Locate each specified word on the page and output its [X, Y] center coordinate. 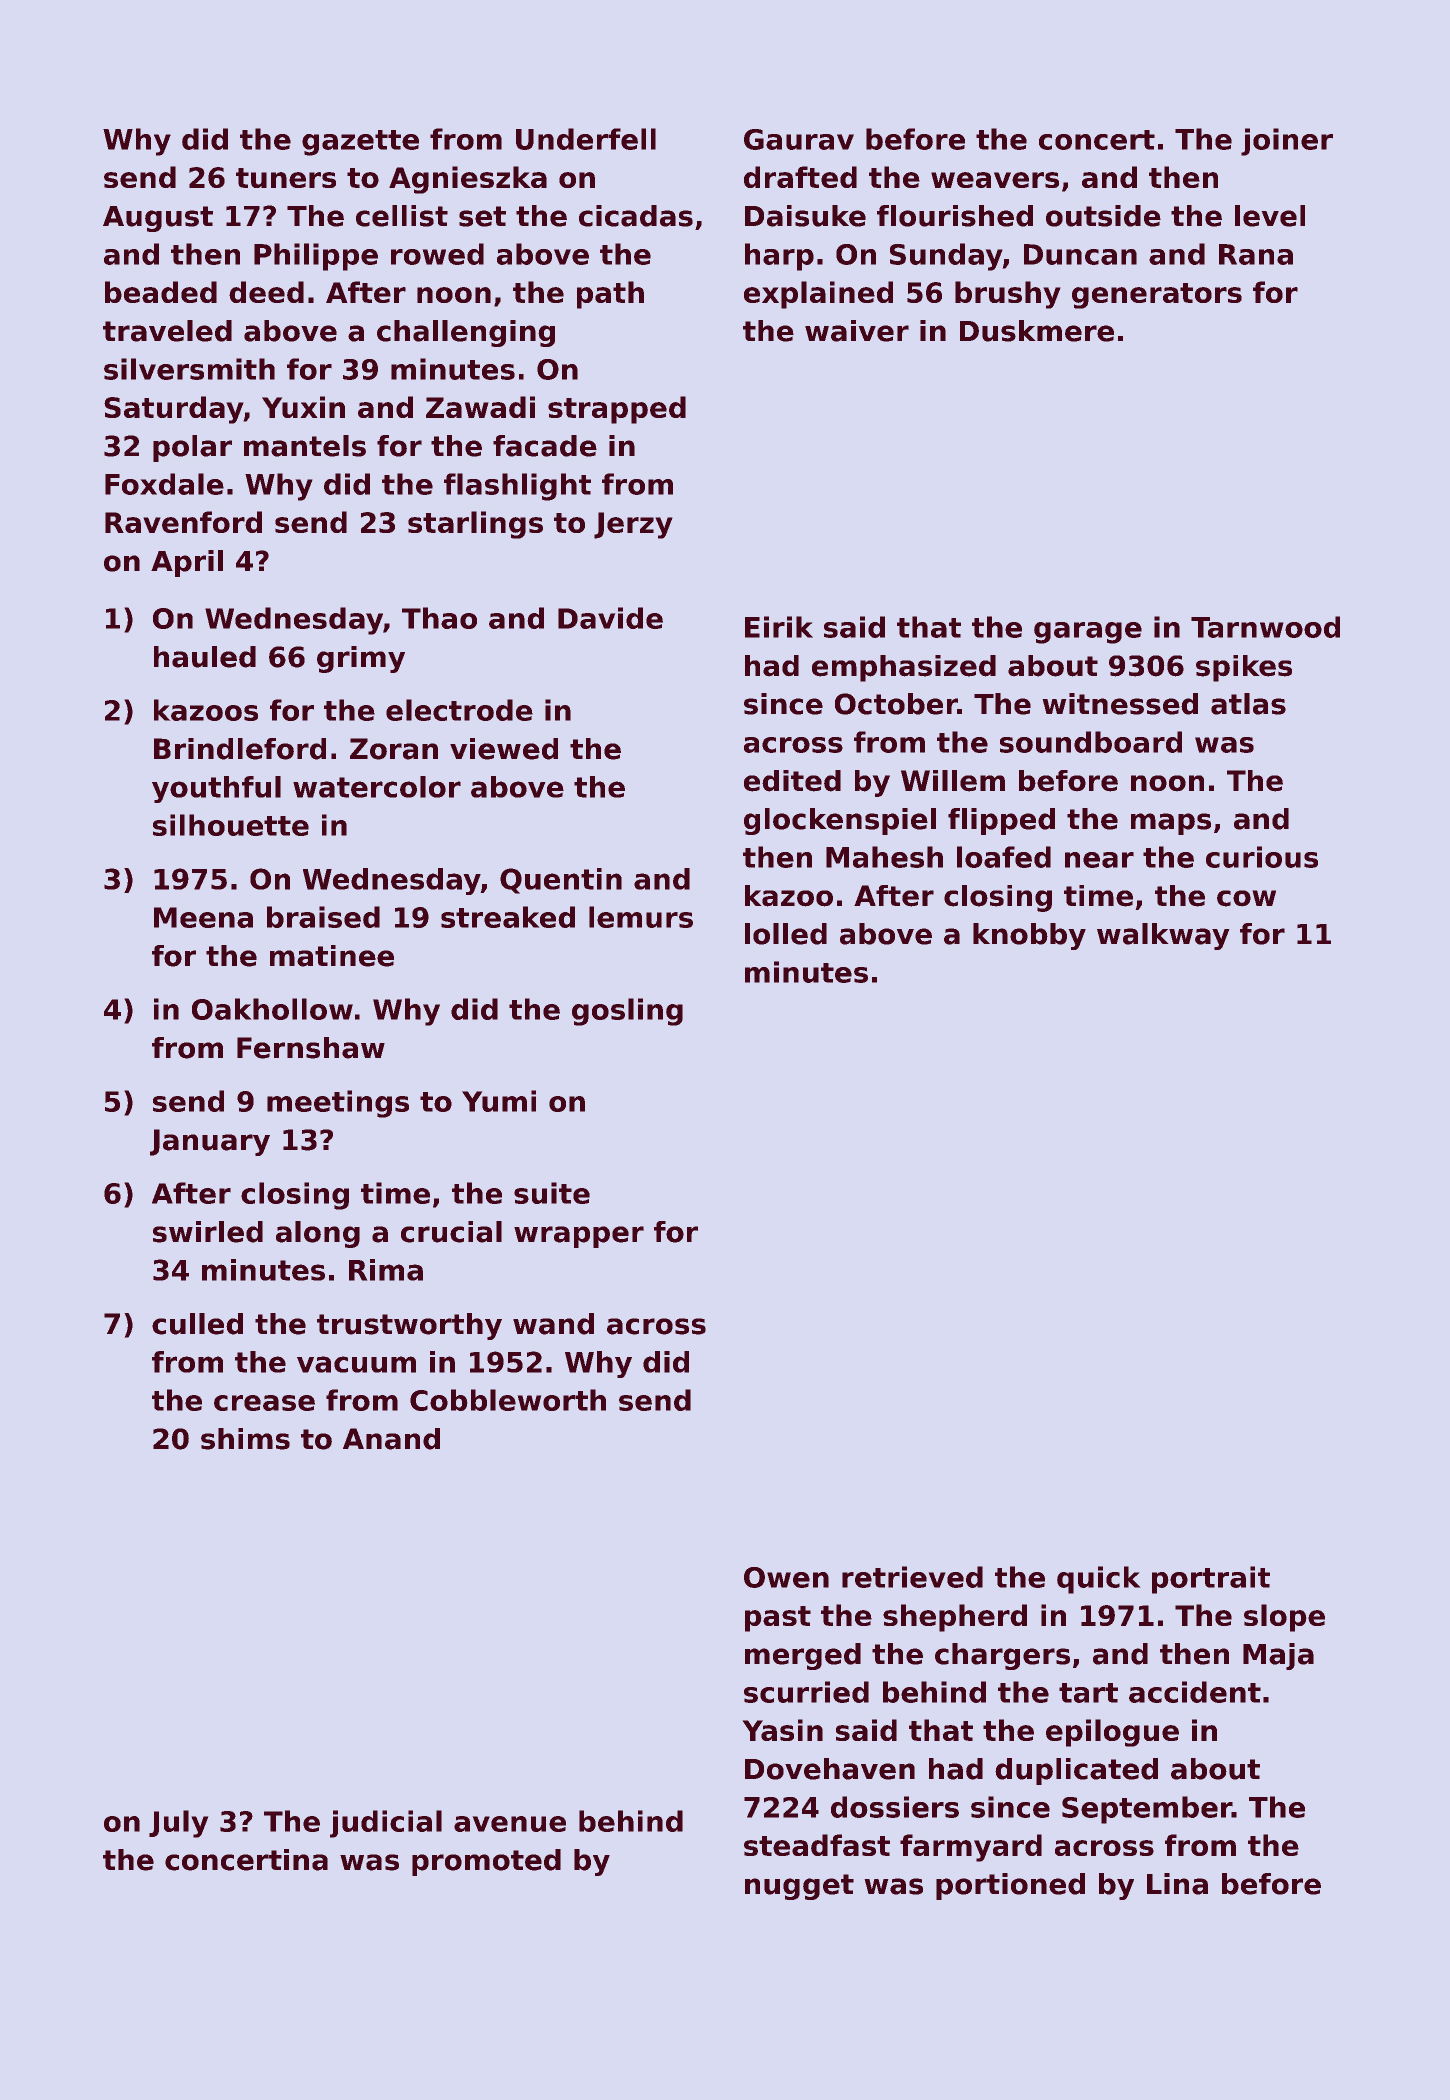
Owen [786, 1577]
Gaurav [799, 139]
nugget [799, 1887]
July [178, 1824]
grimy [361, 659]
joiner [1287, 142]
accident [1195, 1692]
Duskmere [1037, 331]
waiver [857, 331]
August [158, 219]
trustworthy [409, 1326]
